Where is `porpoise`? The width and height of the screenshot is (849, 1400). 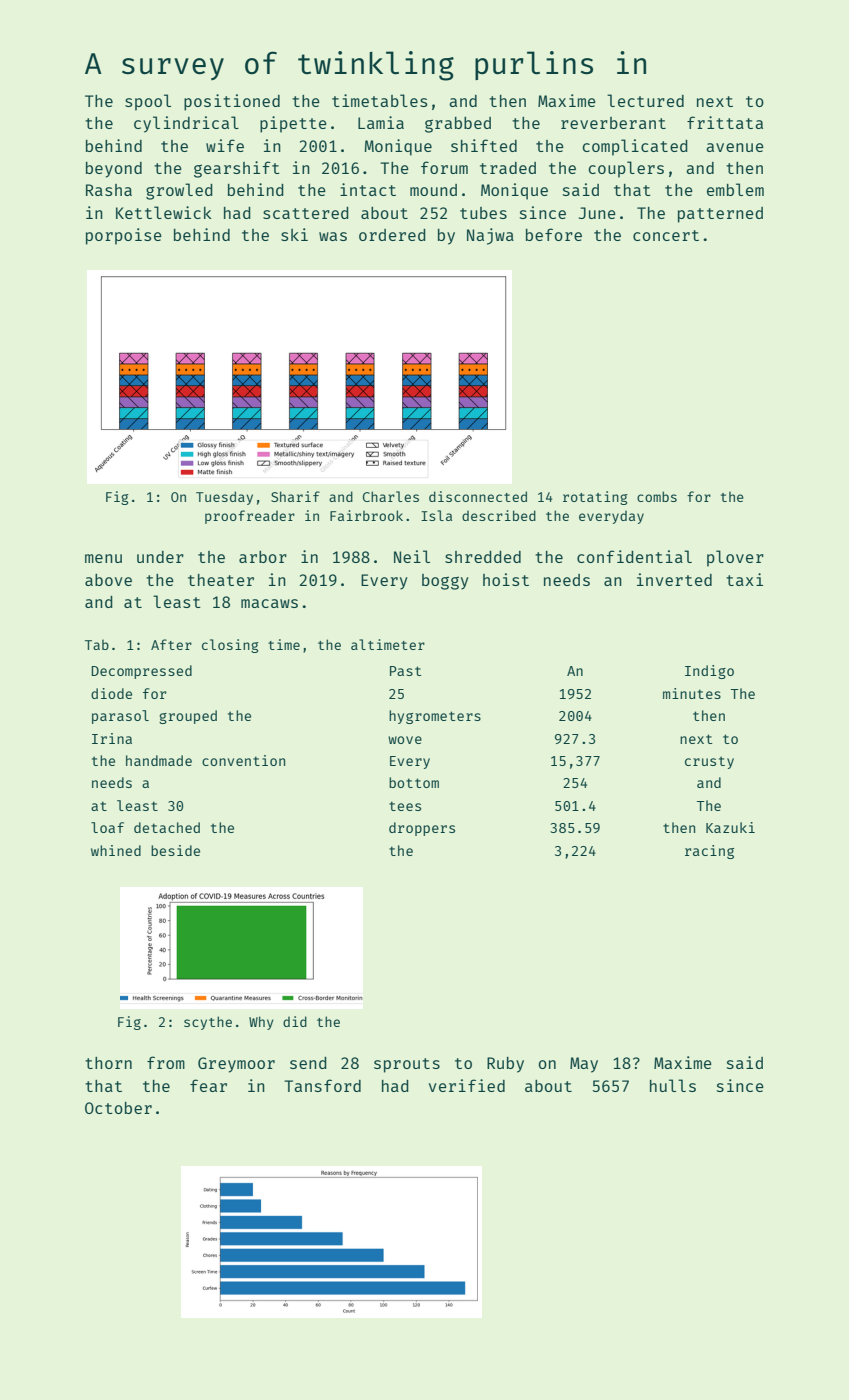
porpoise is located at coordinates (124, 236).
